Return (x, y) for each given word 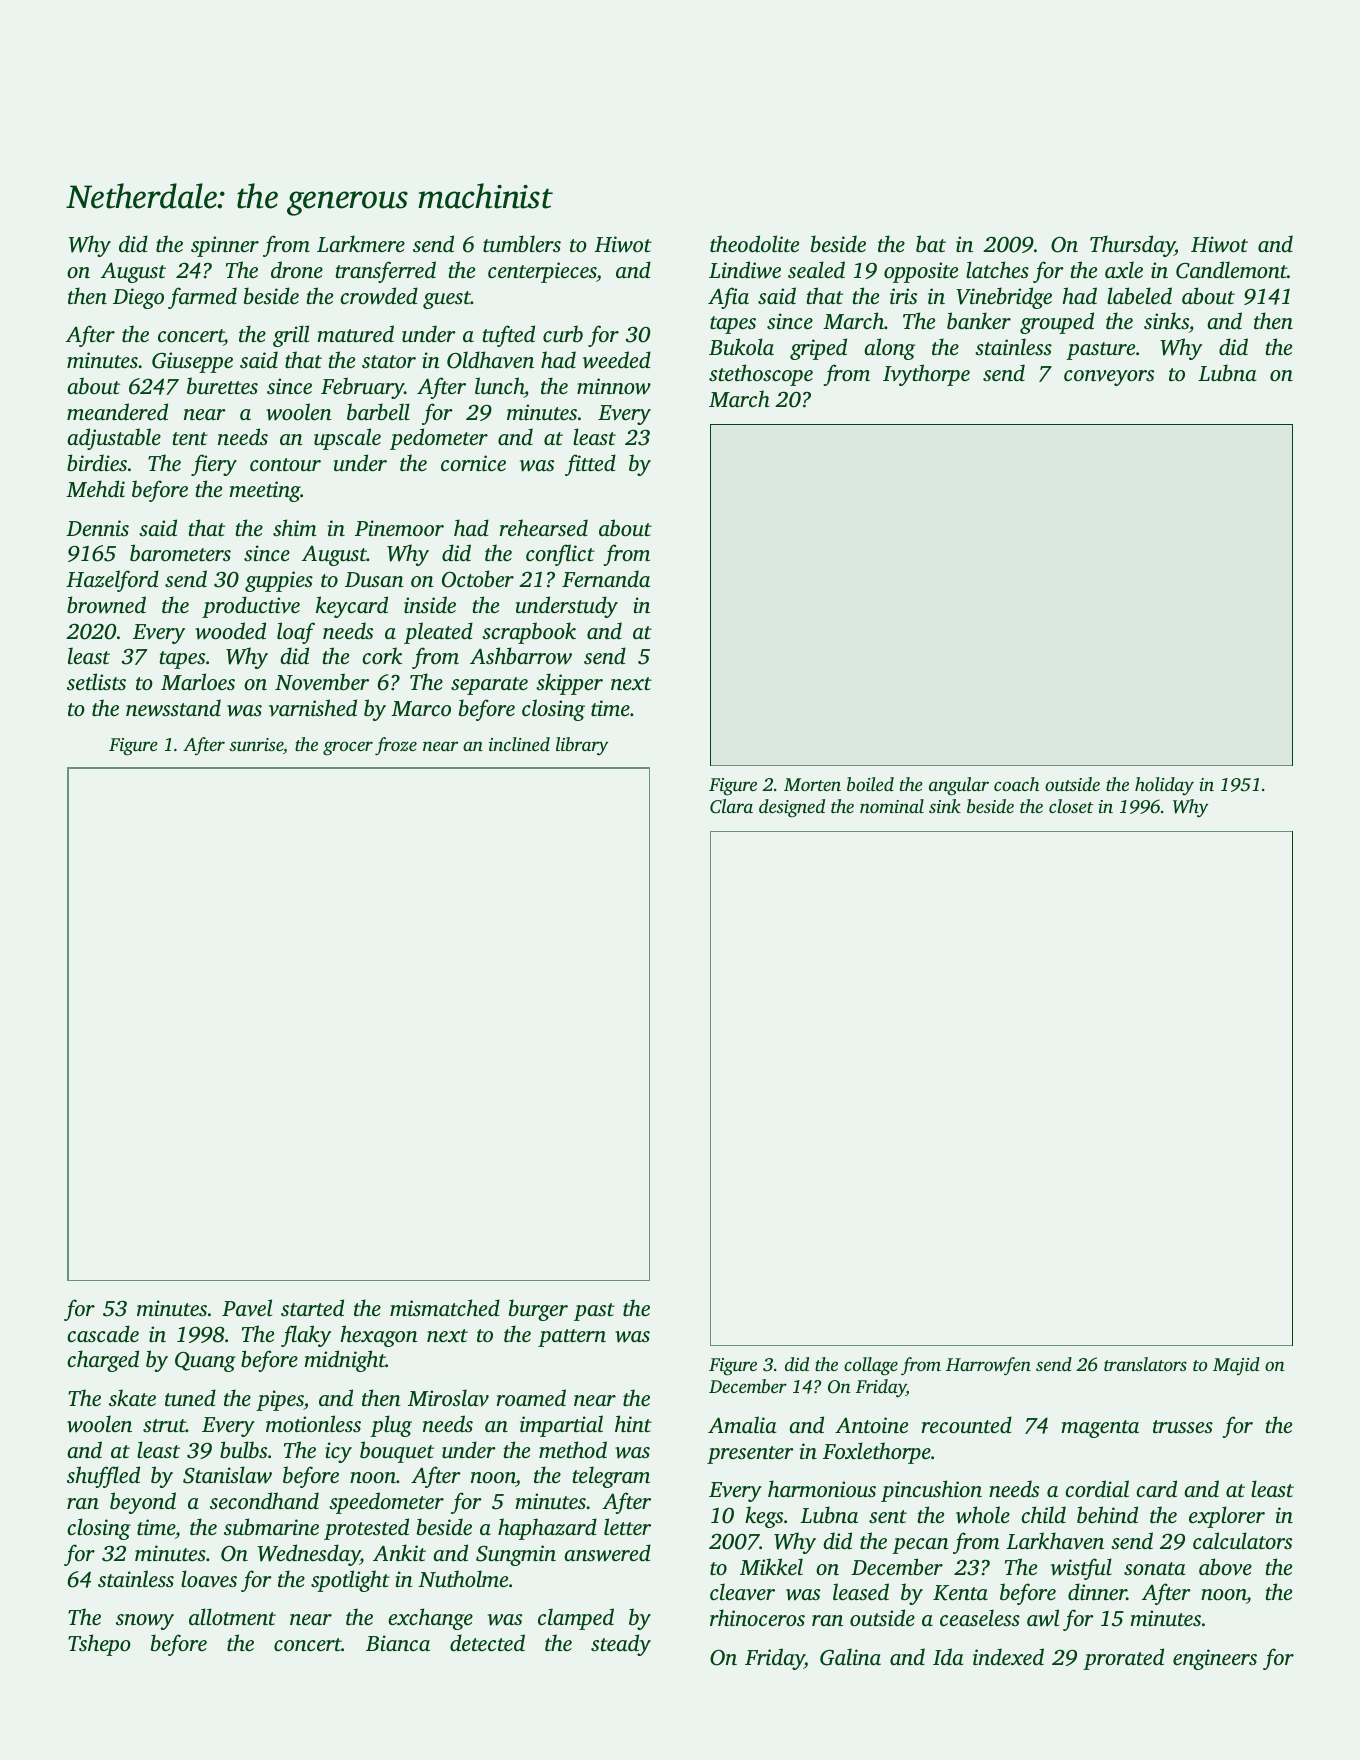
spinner (225, 246)
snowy (145, 1622)
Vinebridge (1004, 298)
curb (563, 333)
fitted (590, 465)
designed (792, 808)
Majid (1236, 1366)
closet (1071, 806)
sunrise (256, 744)
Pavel (247, 1307)
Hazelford (112, 581)
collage (871, 1366)
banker (979, 320)
